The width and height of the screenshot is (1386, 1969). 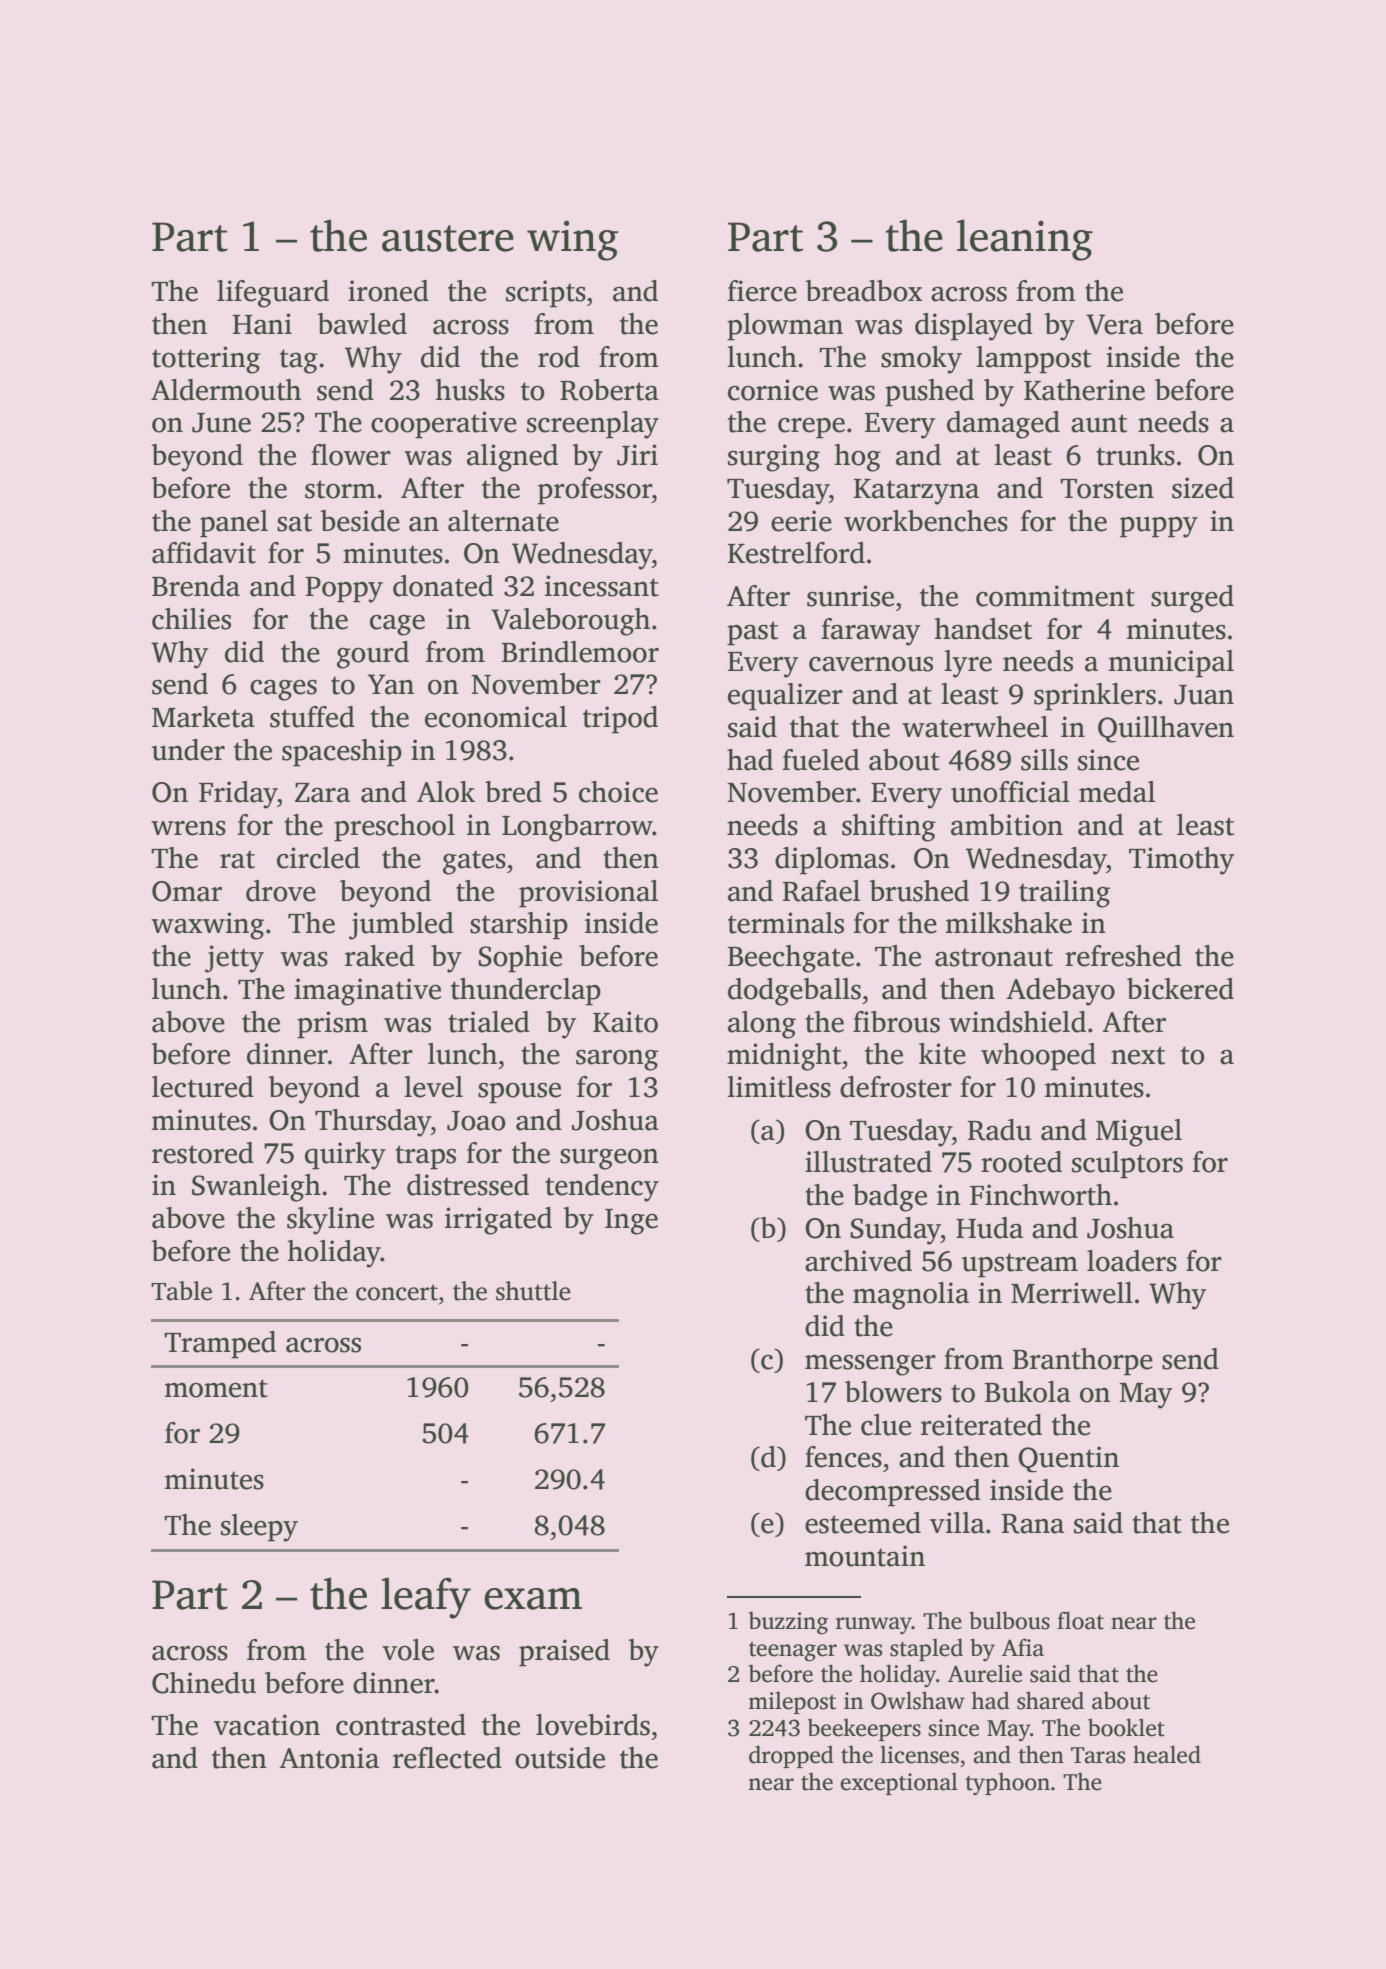 I want to click on handset, so click(x=983, y=629).
